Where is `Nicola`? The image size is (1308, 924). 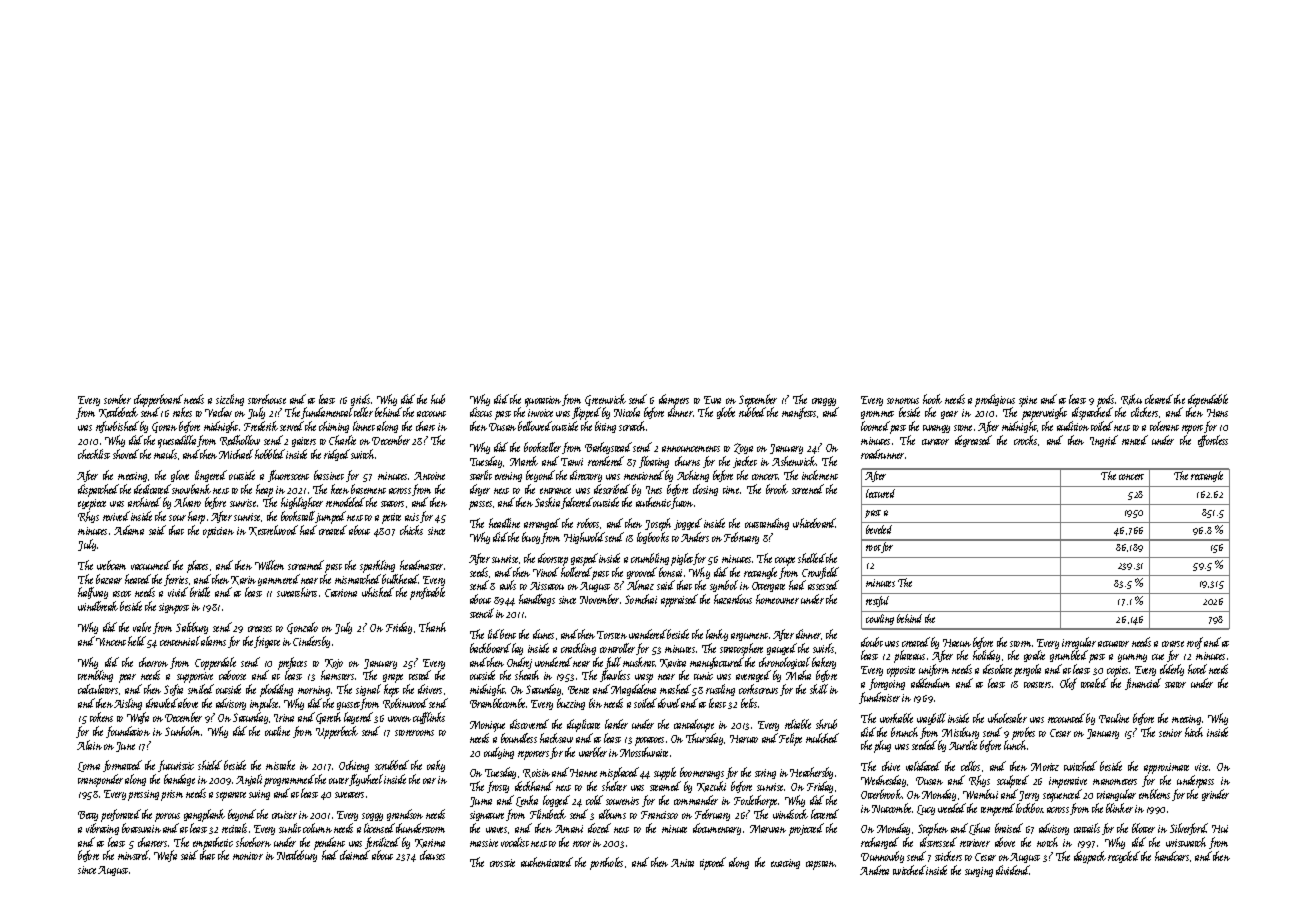 Nicola is located at coordinates (627, 412).
